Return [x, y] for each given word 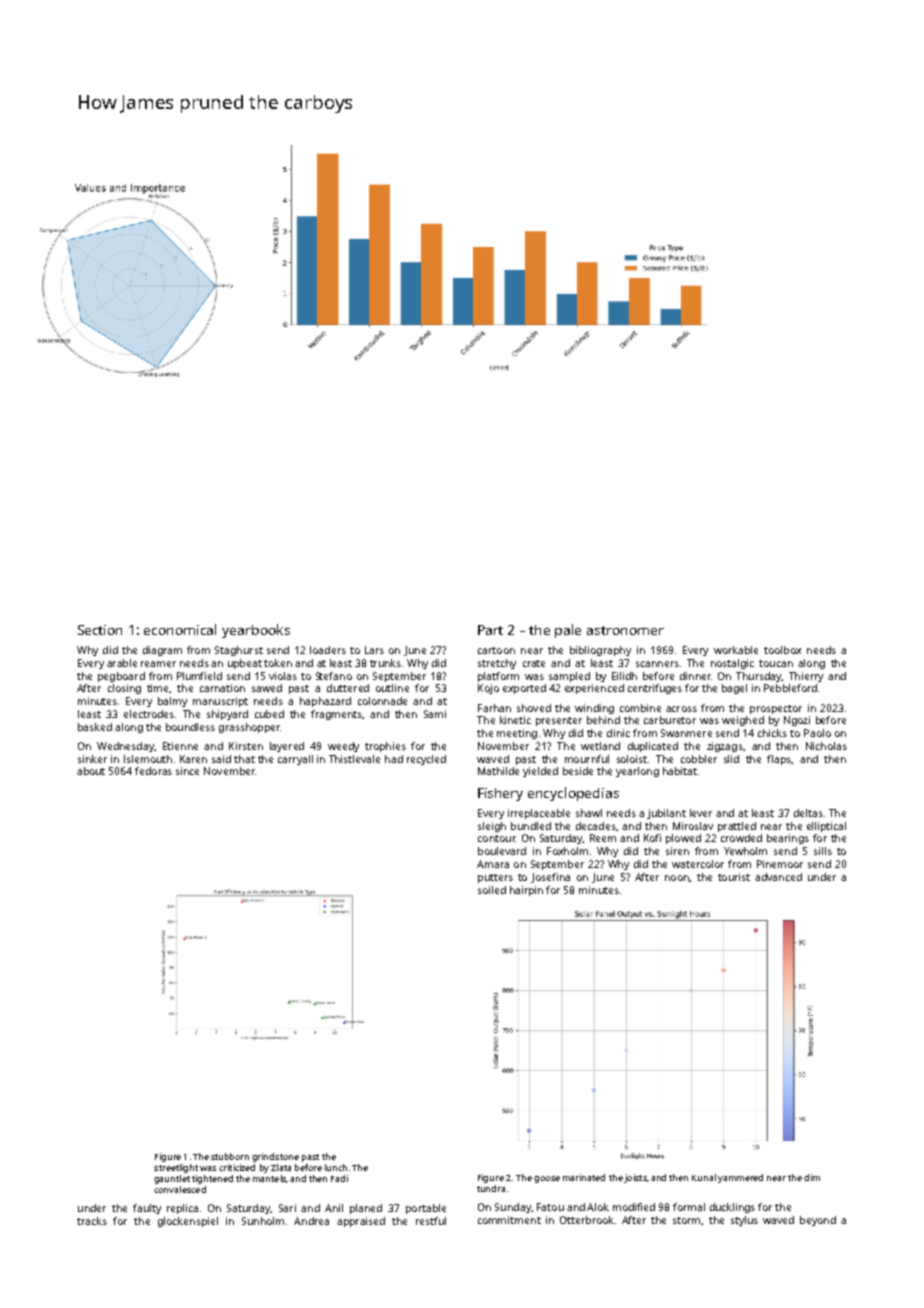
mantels [269, 1178]
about [91, 771]
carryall [295, 760]
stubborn [230, 1156]
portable [426, 1209]
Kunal [704, 1177]
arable [122, 663]
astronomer [625, 630]
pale [568, 631]
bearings [788, 839]
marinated [584, 1177]
